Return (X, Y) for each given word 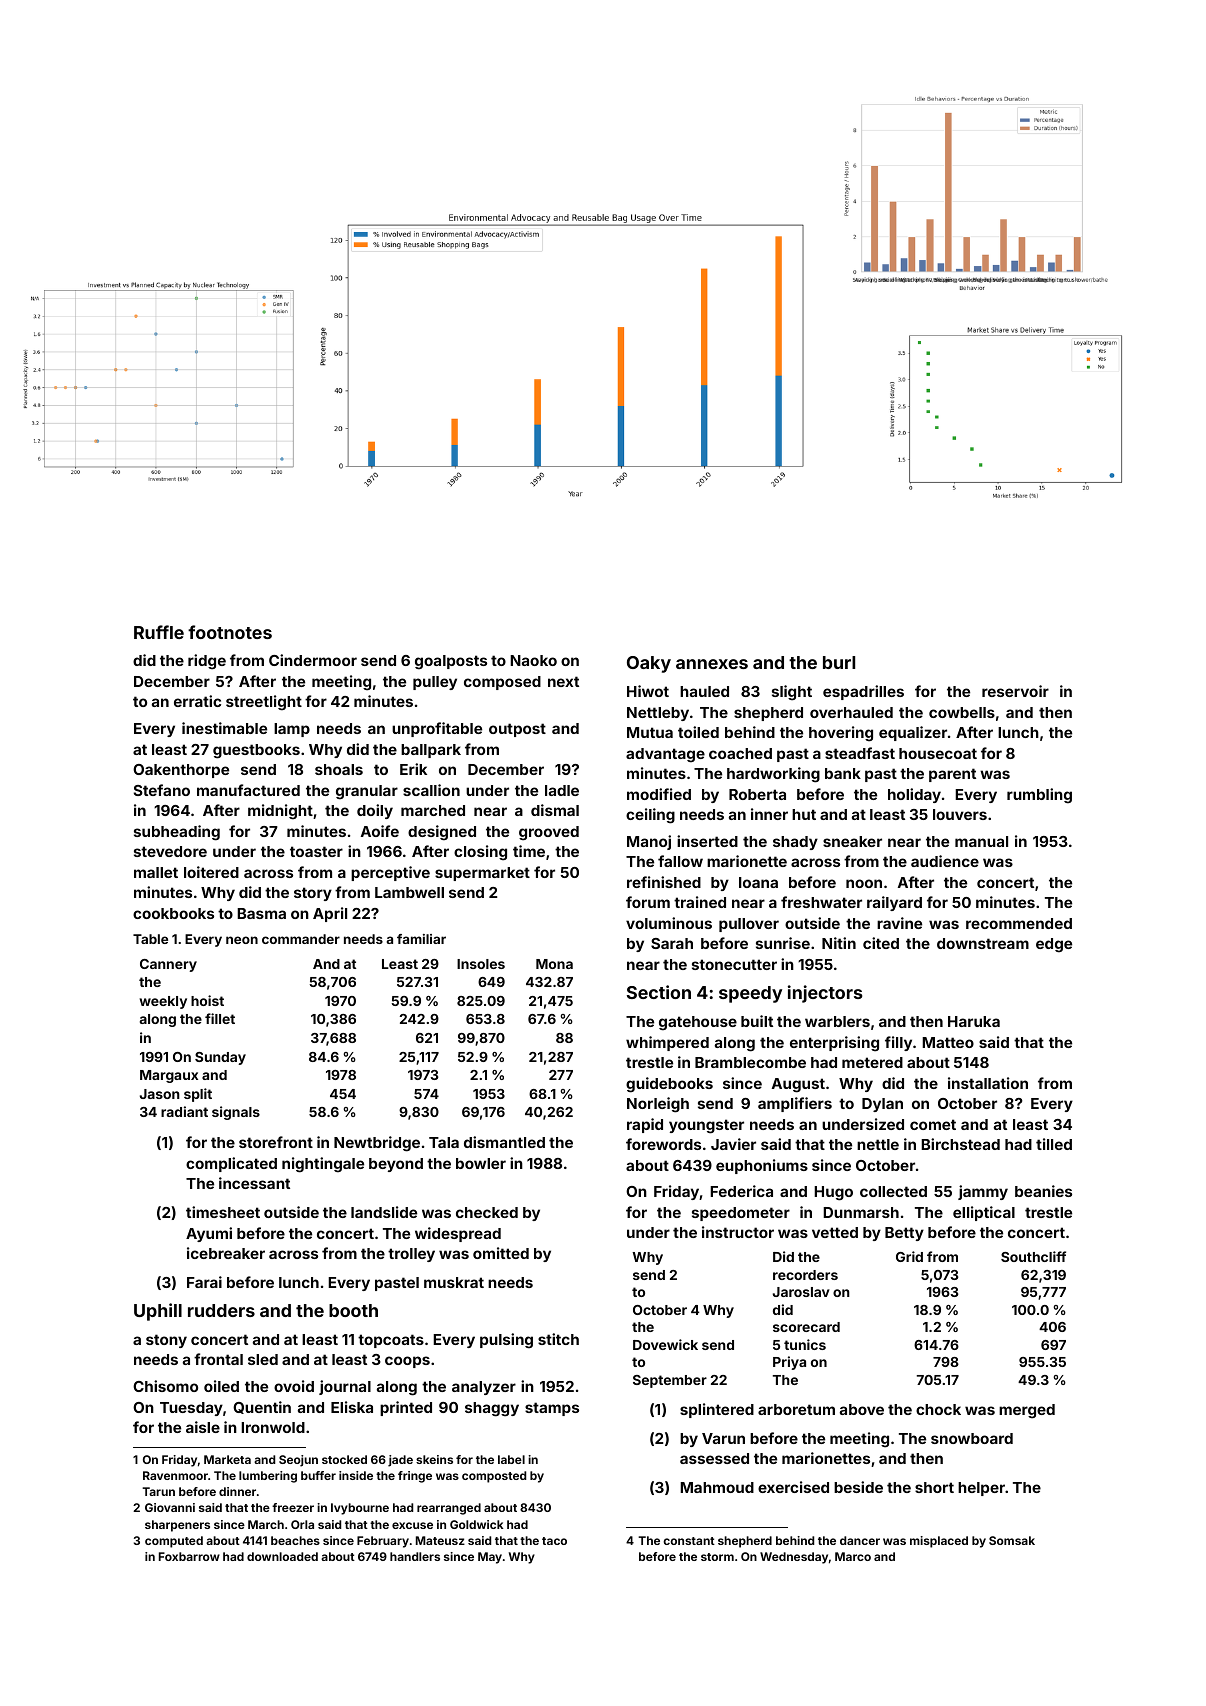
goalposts (451, 662)
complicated (231, 1164)
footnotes (230, 632)
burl (839, 662)
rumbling (1039, 796)
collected (893, 1191)
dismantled (504, 1142)
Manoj (649, 842)
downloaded (282, 1556)
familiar (421, 939)
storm (717, 1557)
